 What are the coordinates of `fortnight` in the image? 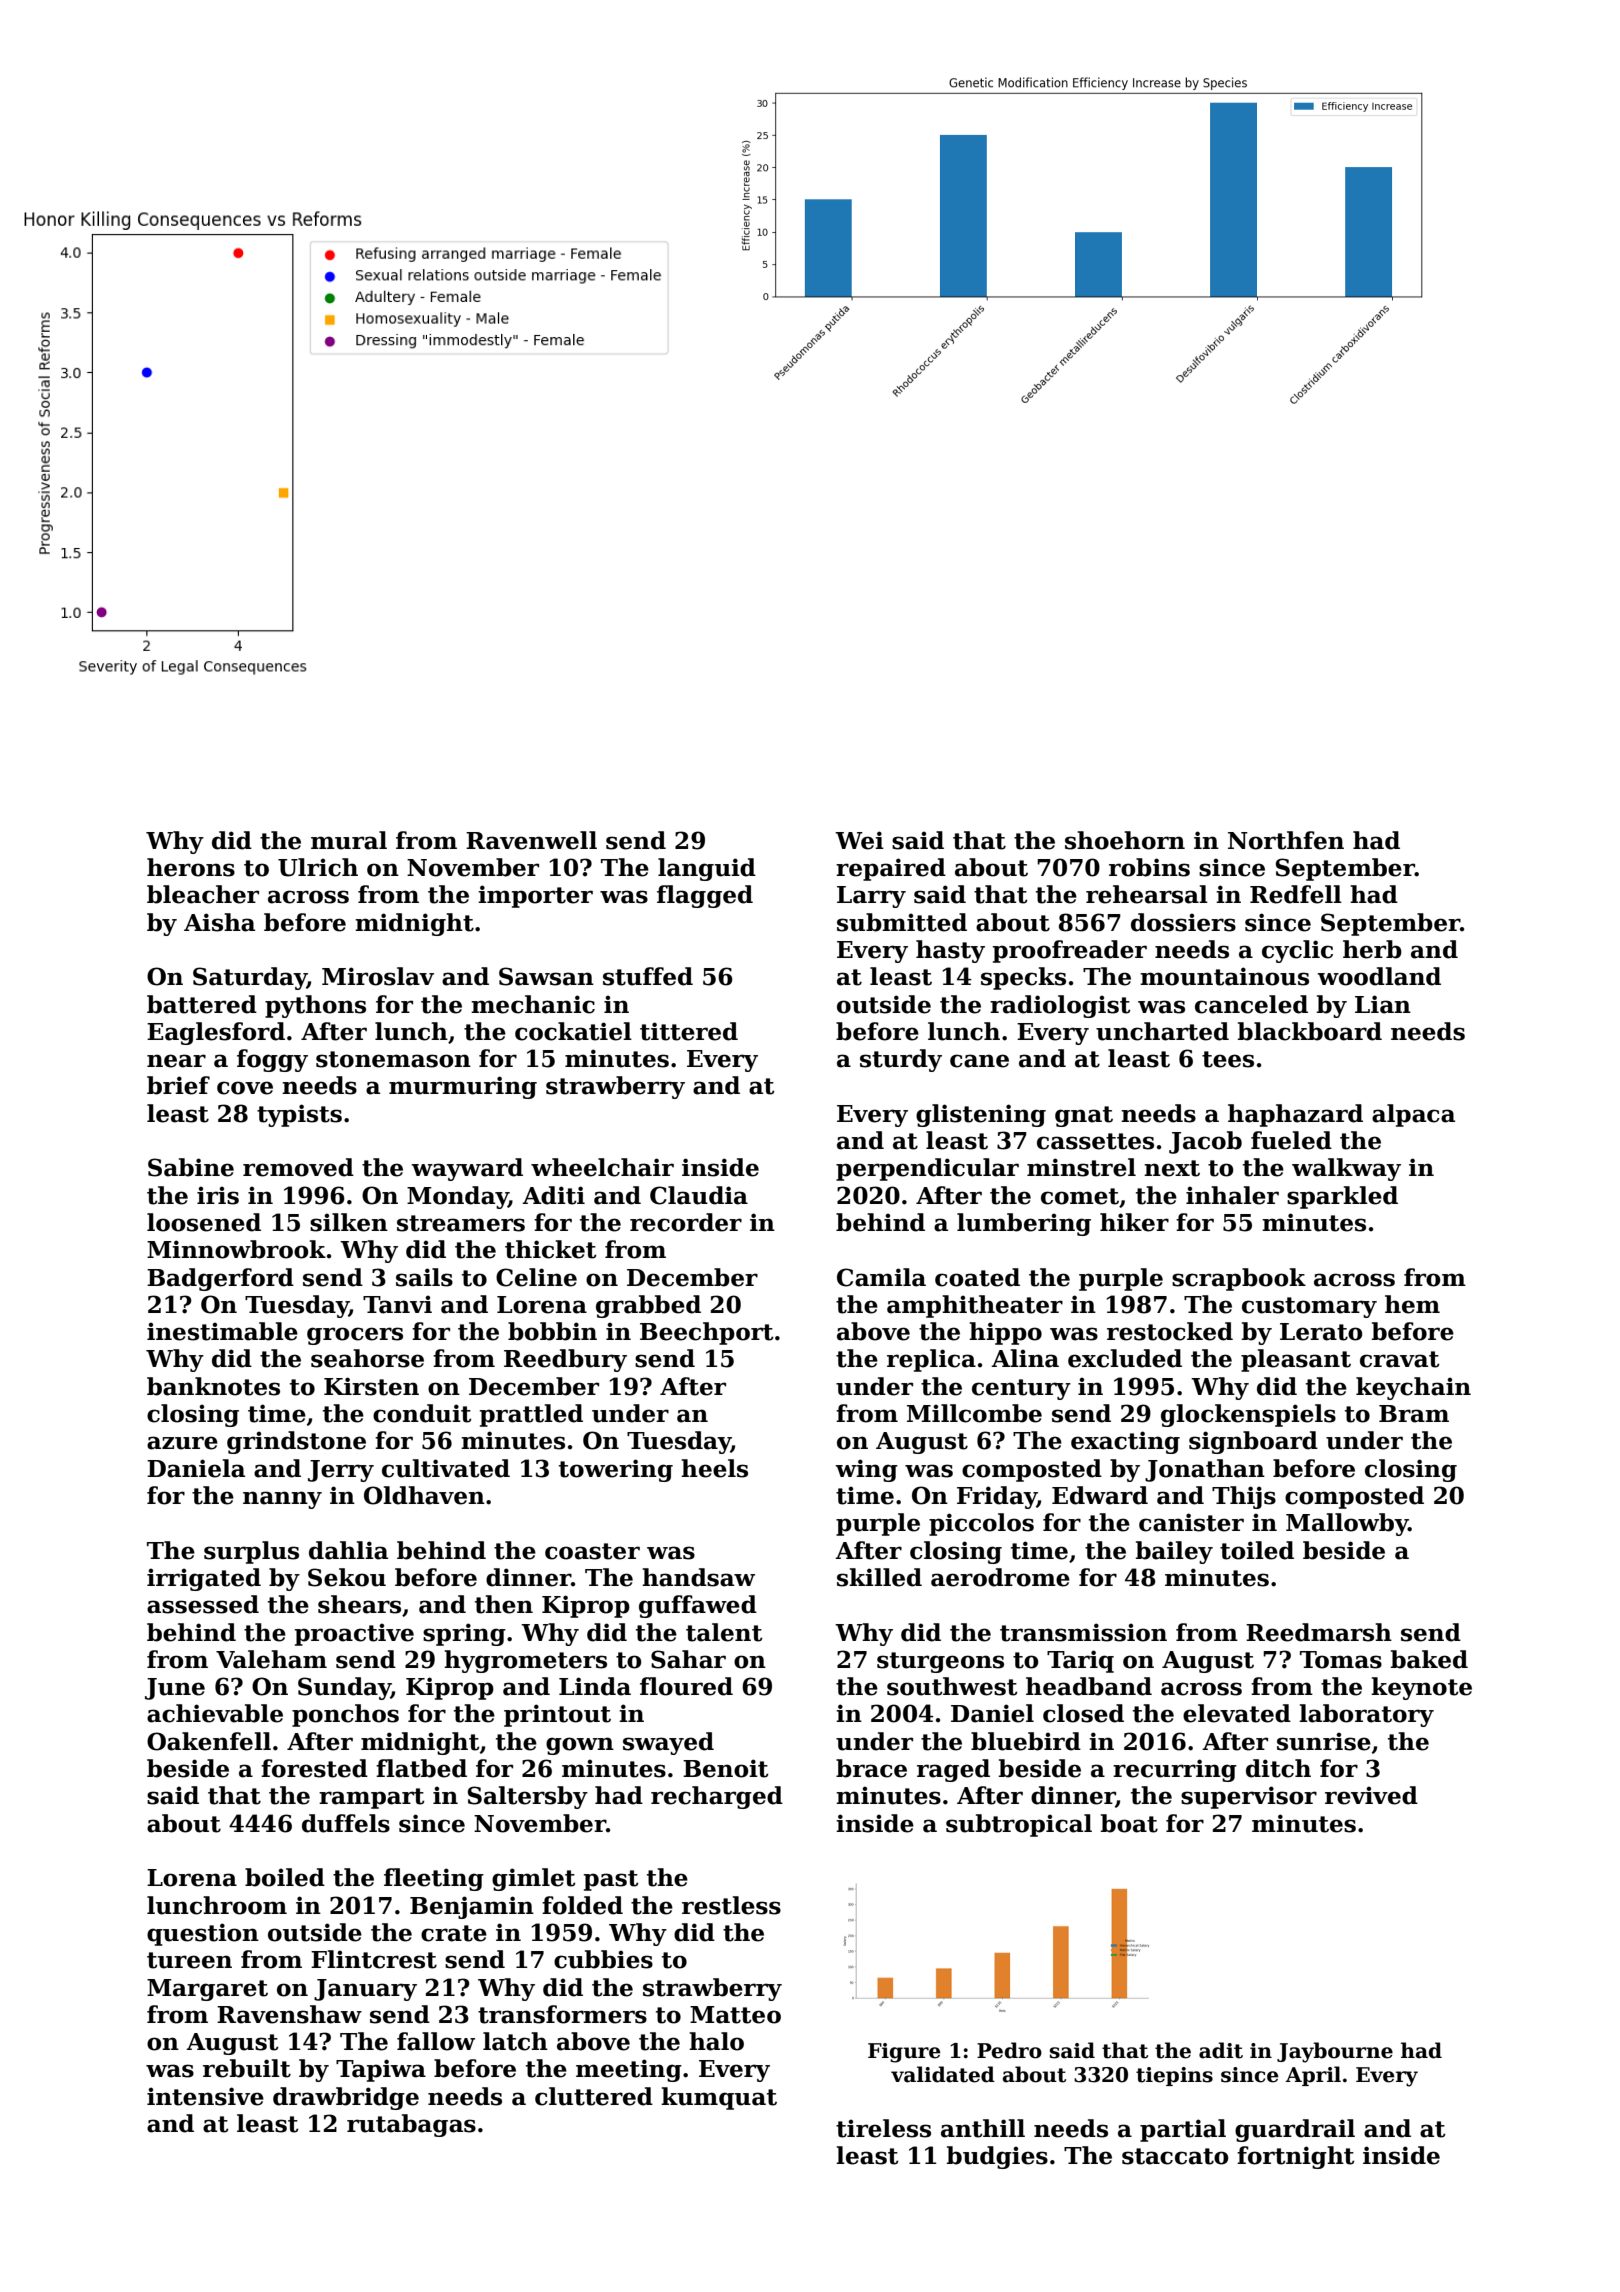 It's located at (1296, 2157).
